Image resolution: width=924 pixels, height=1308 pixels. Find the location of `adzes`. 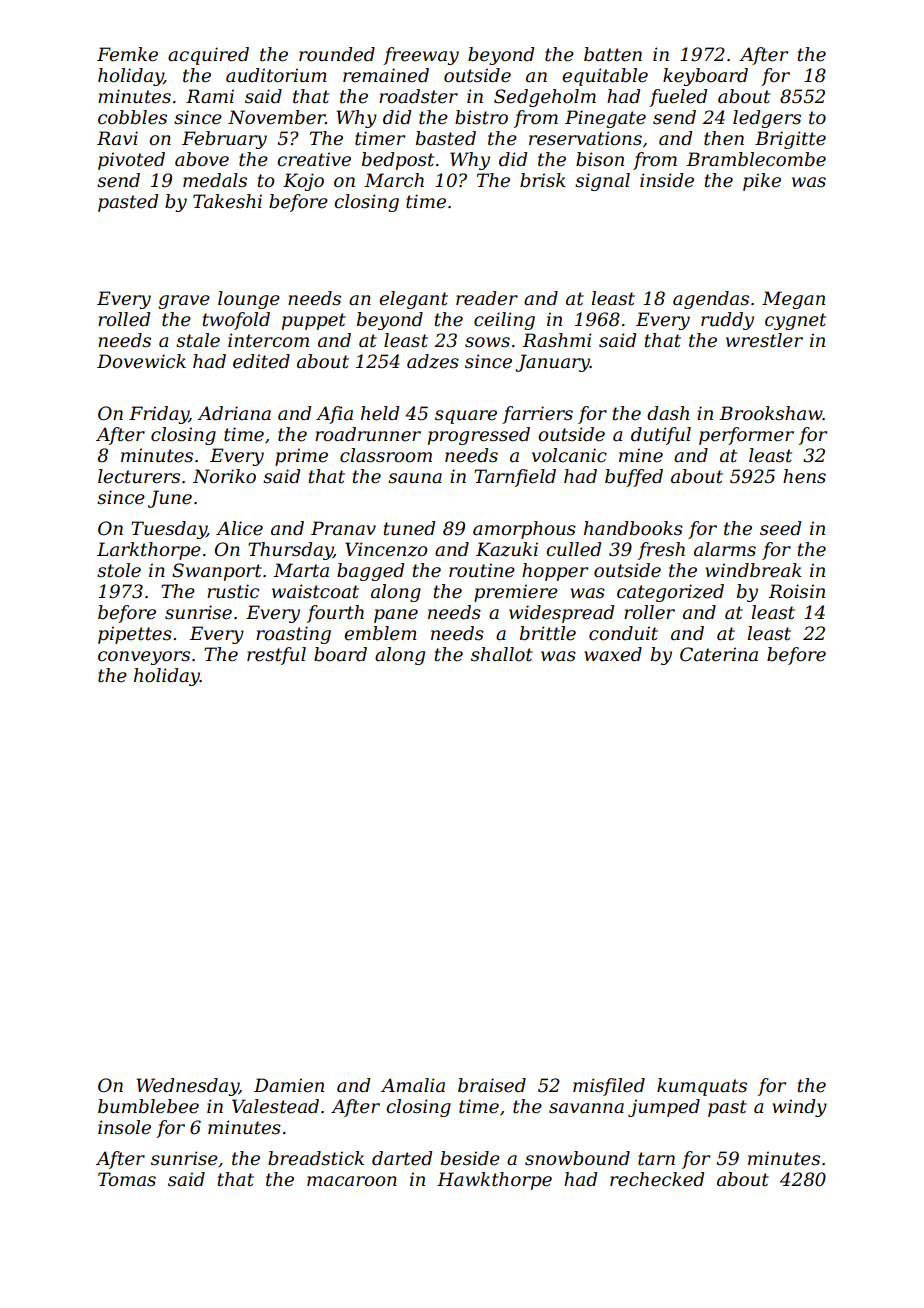

adzes is located at coordinates (433, 361).
